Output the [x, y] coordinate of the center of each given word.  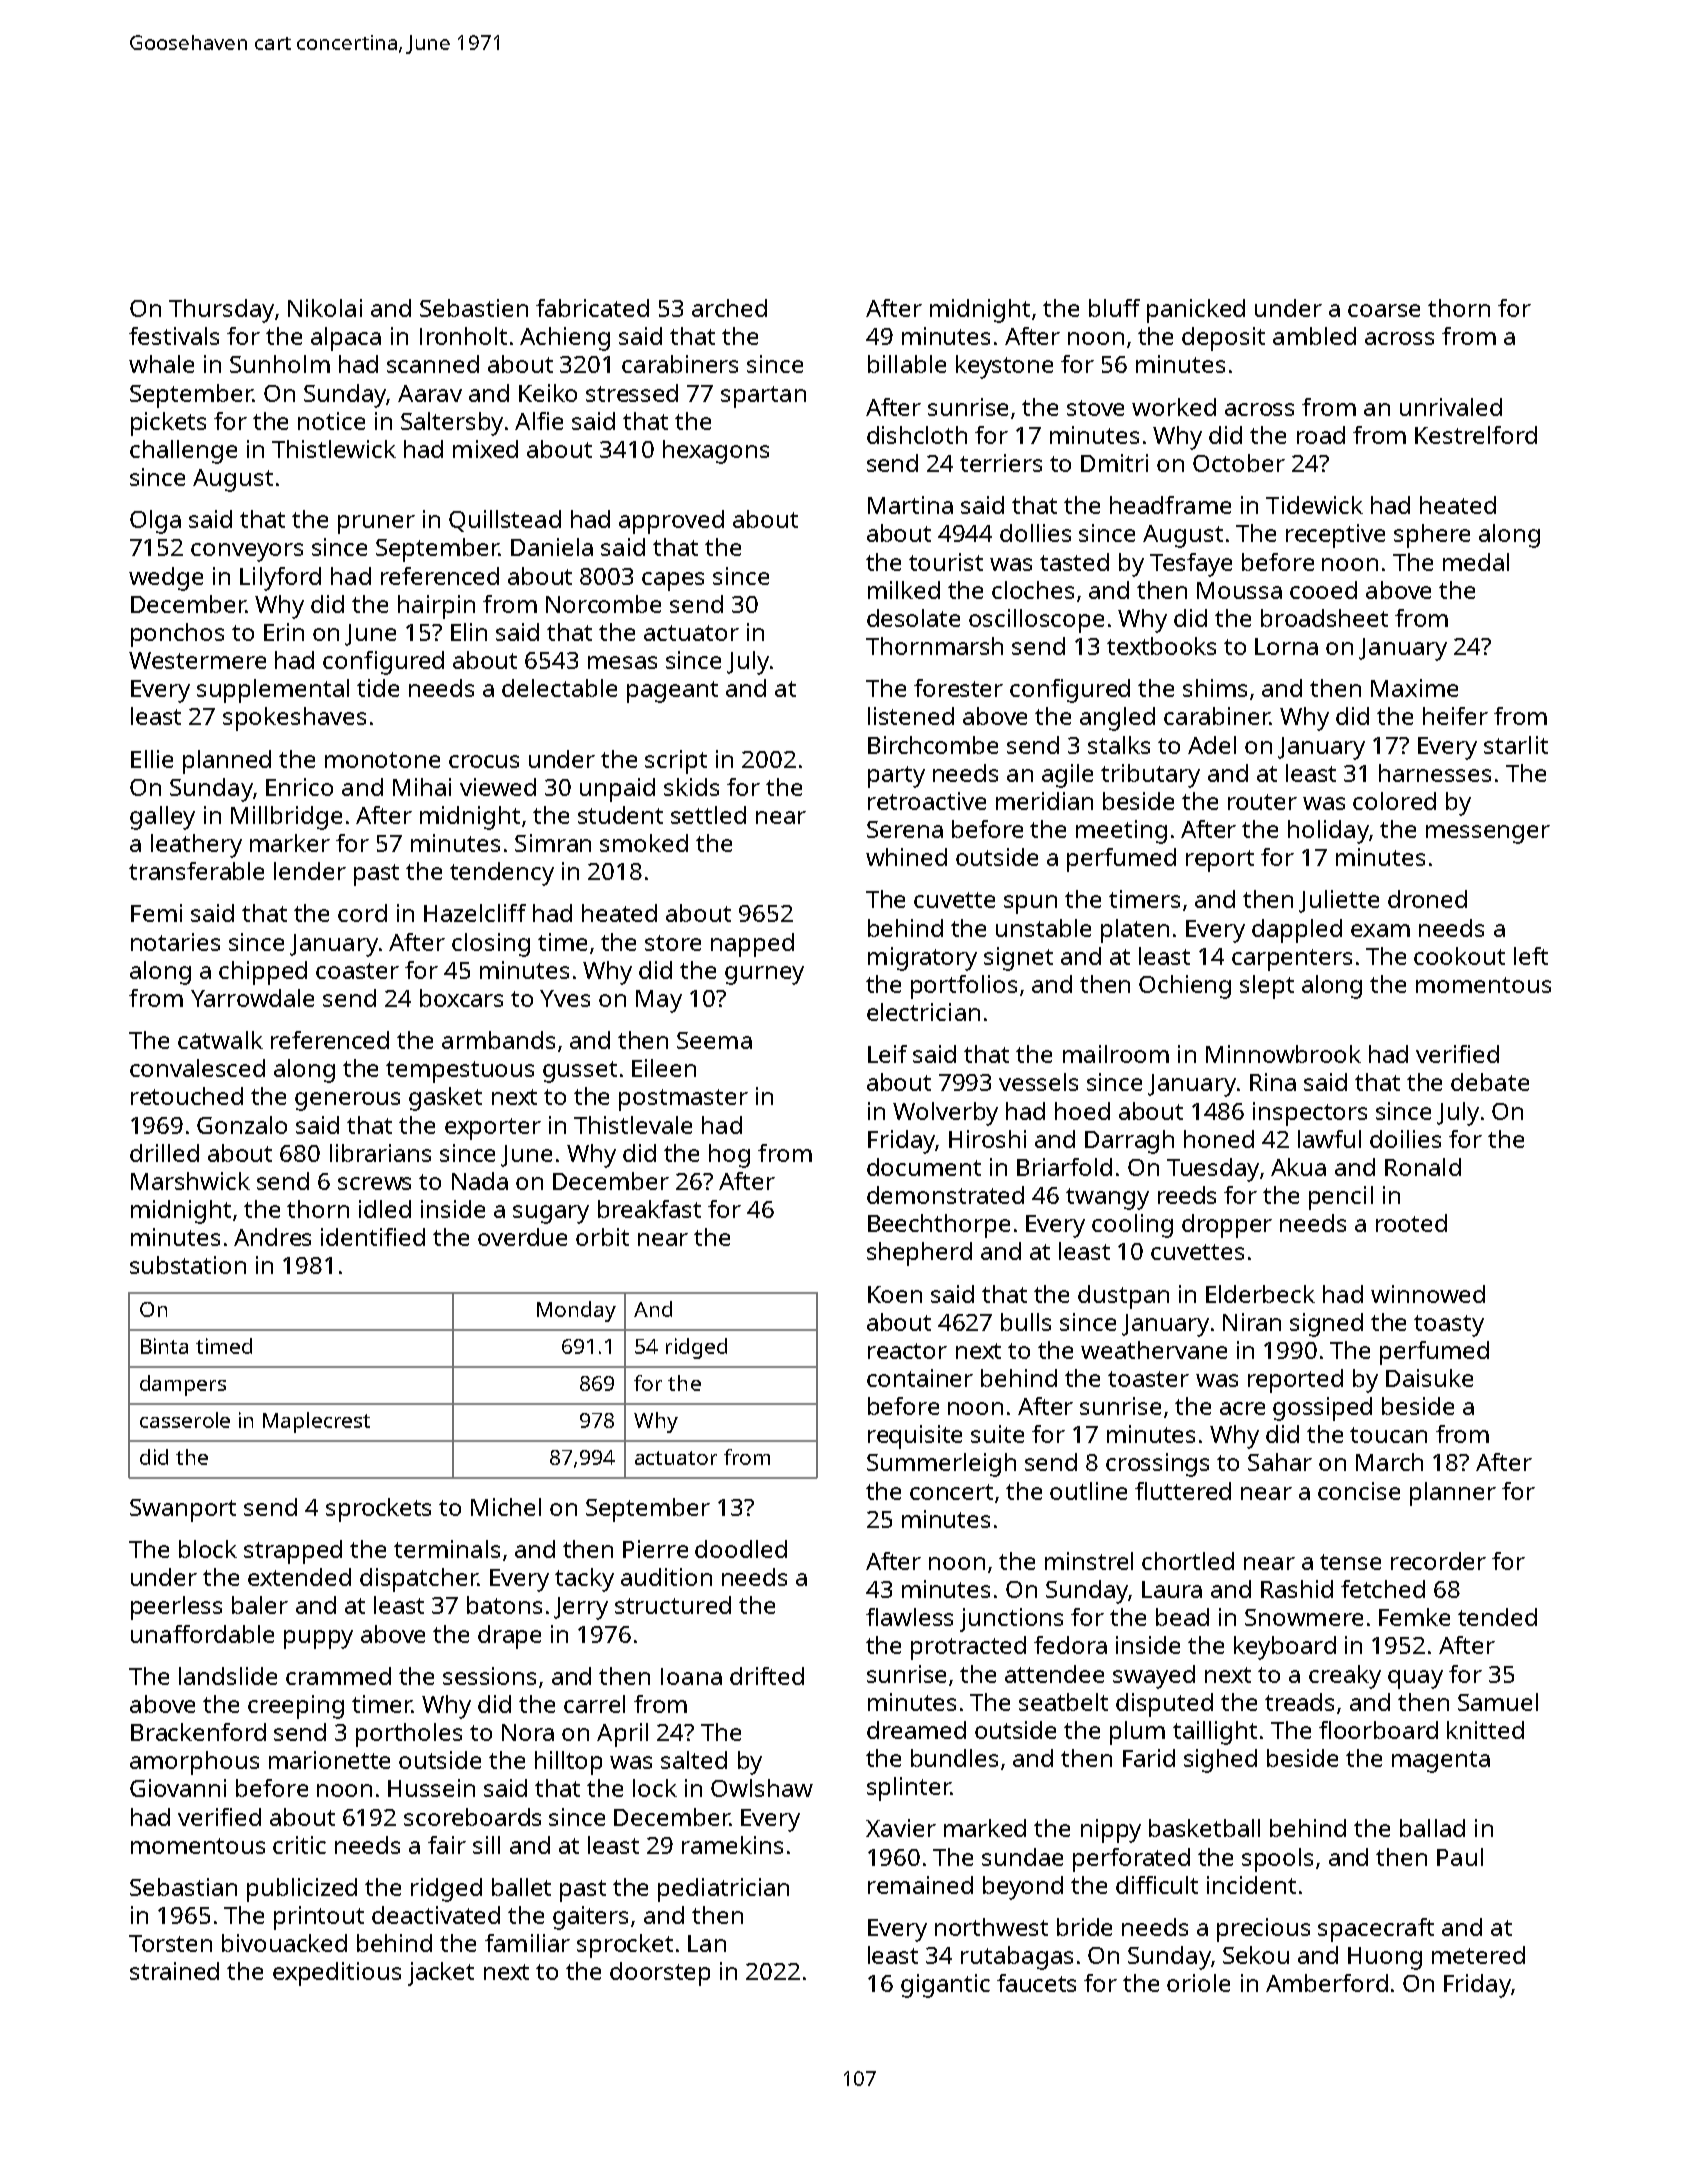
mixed [485, 449]
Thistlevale [633, 1125]
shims [1215, 688]
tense [1350, 1562]
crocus [484, 761]
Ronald [1423, 1167]
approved [671, 522]
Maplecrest [316, 1422]
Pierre [655, 1549]
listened [911, 716]
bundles [954, 1758]
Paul [1460, 1857]
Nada [480, 1181]
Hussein [431, 1788]
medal [1476, 562]
